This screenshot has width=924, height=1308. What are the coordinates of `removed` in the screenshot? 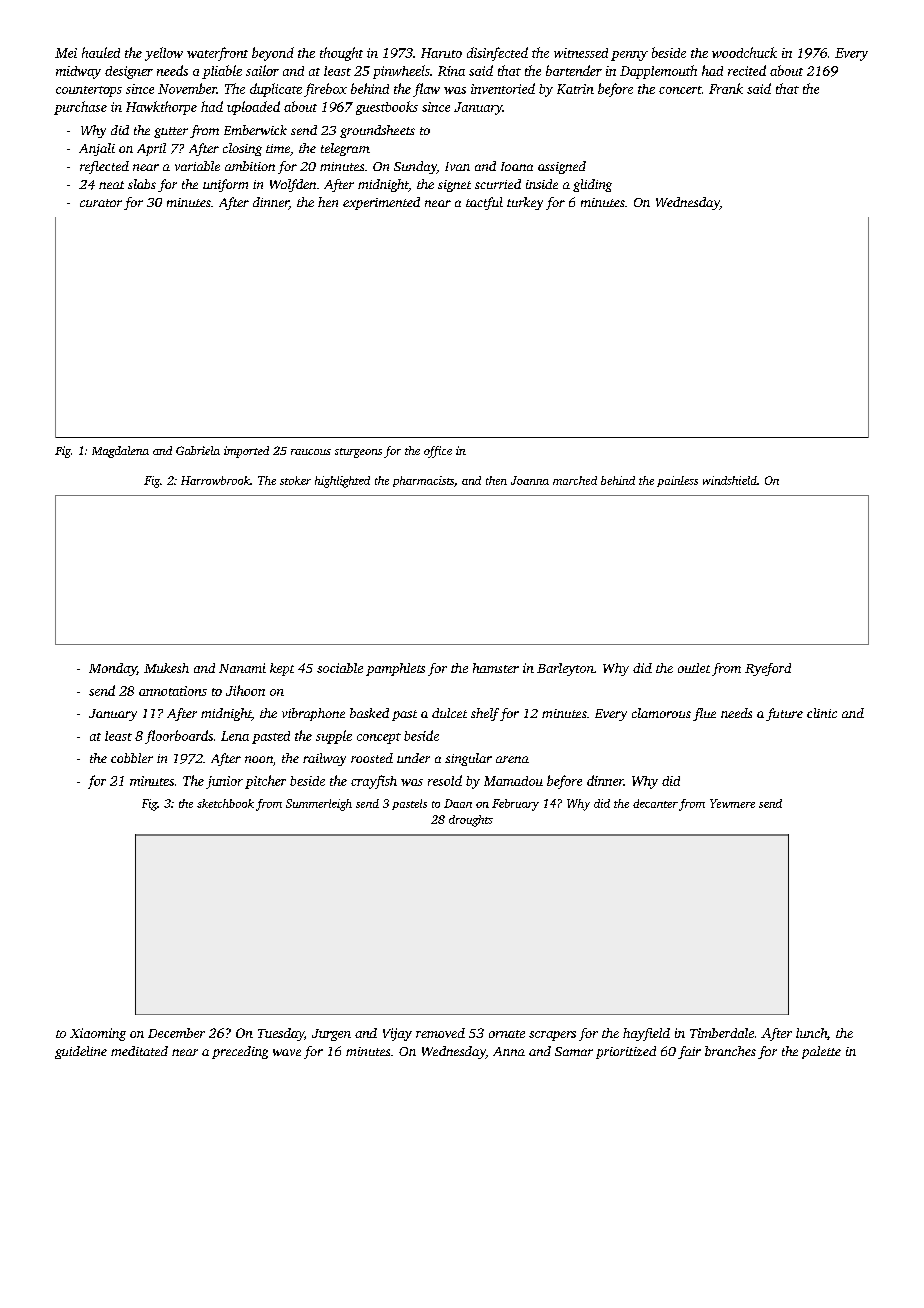 It's located at (440, 1033).
